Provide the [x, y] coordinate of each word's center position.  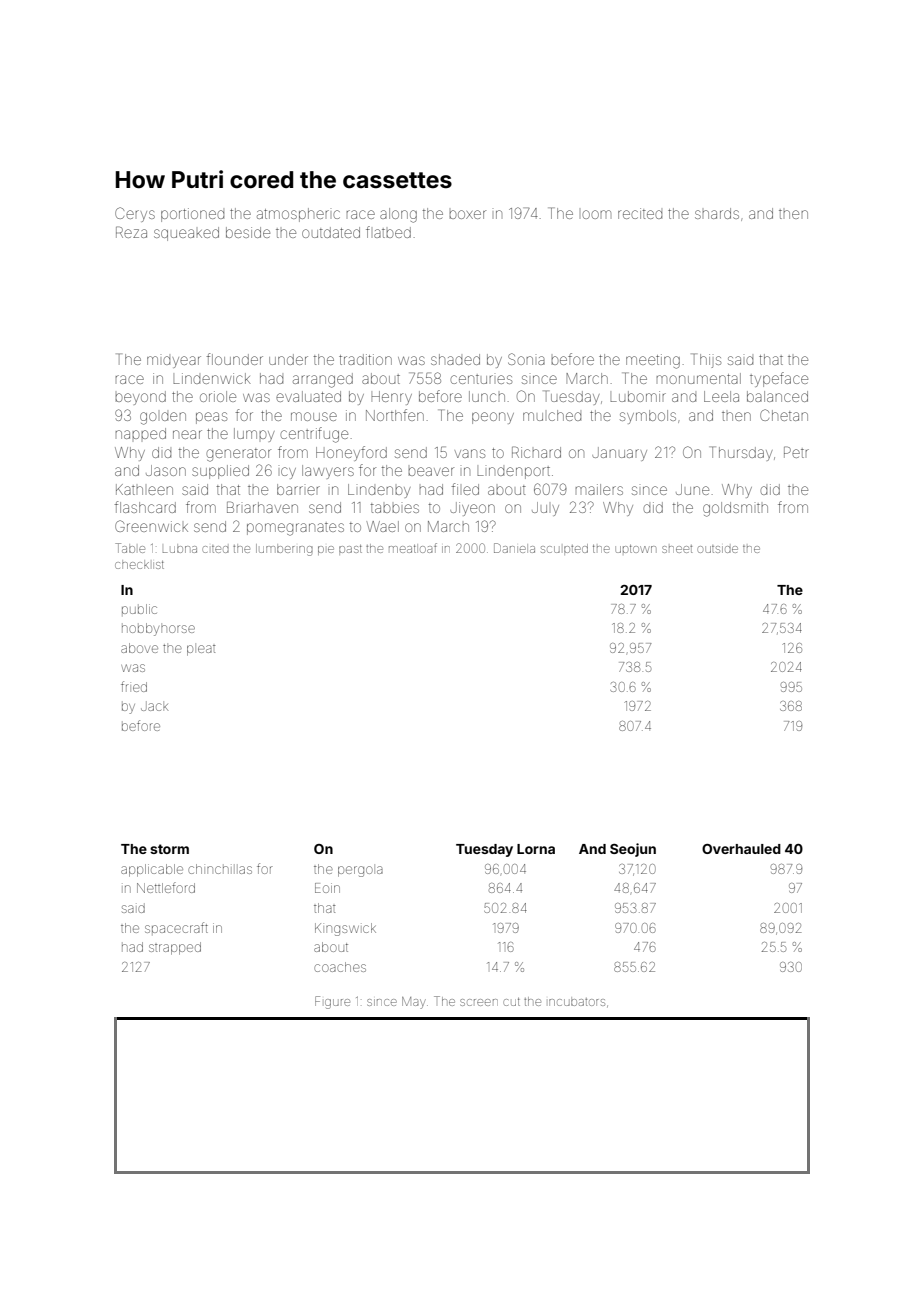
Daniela [514, 548]
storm [169, 849]
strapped [175, 948]
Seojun [633, 850]
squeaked [186, 234]
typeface [779, 379]
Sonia [526, 359]
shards [717, 213]
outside [717, 549]
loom [596, 214]
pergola [360, 871]
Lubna [180, 548]
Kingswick [345, 929]
